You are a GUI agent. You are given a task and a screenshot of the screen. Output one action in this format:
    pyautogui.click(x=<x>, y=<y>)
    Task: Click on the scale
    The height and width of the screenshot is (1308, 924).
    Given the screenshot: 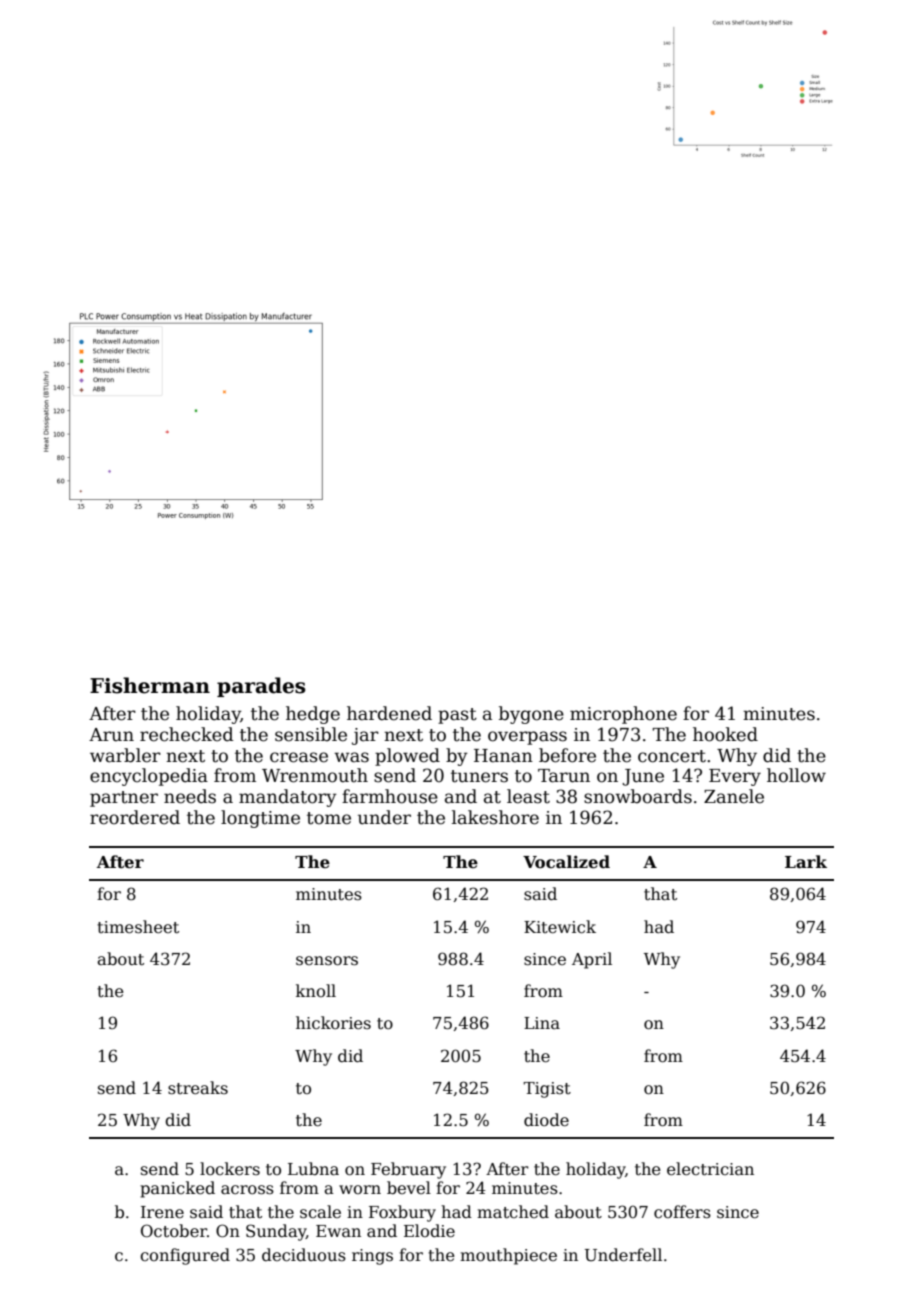 What is the action you would take?
    pyautogui.click(x=320, y=1212)
